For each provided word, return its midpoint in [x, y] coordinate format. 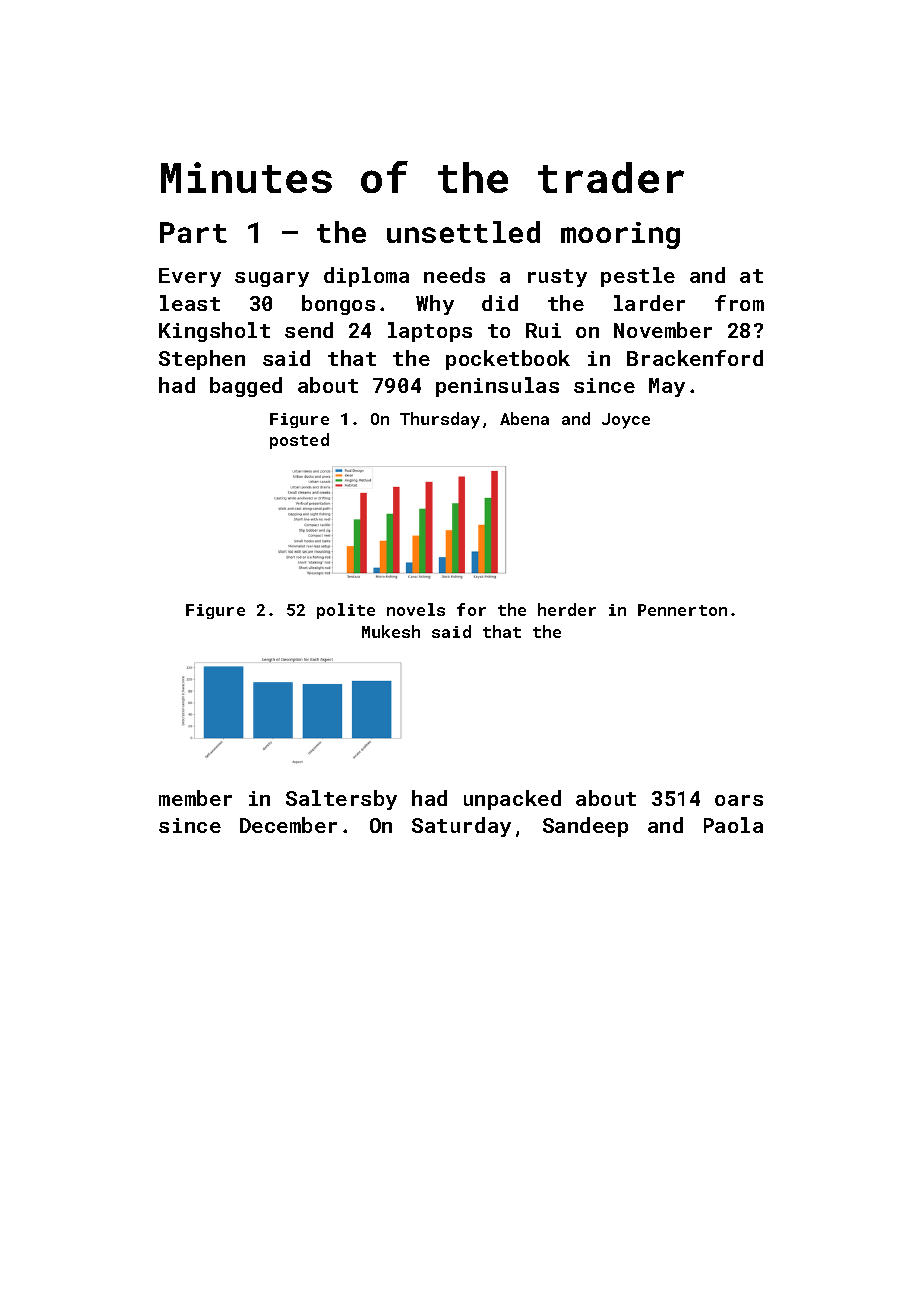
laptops [430, 332]
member [195, 798]
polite [346, 611]
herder [567, 609]
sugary [272, 279]
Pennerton [682, 610]
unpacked [512, 800]
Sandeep [585, 827]
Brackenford [695, 358]
